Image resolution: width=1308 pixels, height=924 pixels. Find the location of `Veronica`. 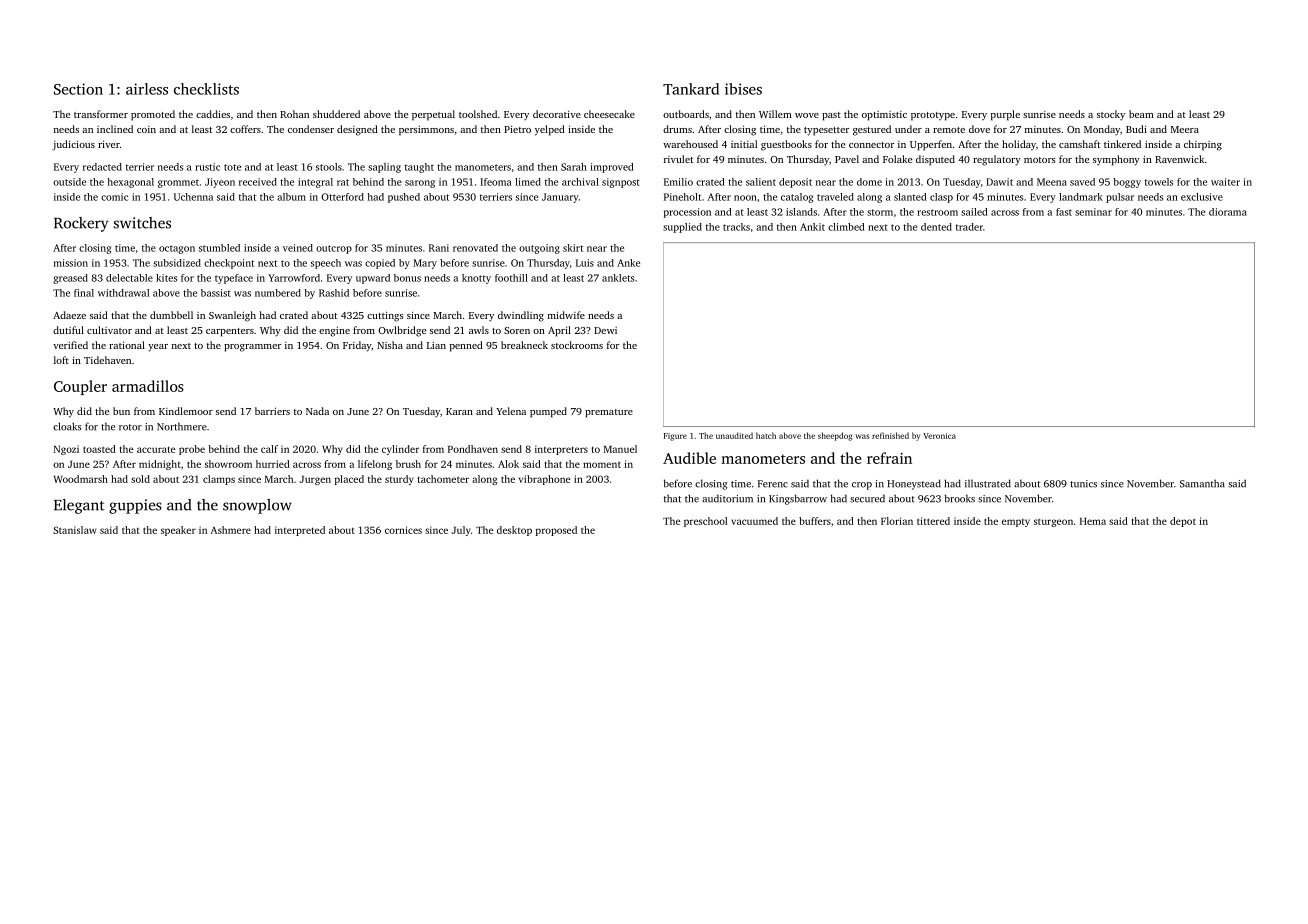

Veronica is located at coordinates (939, 436).
